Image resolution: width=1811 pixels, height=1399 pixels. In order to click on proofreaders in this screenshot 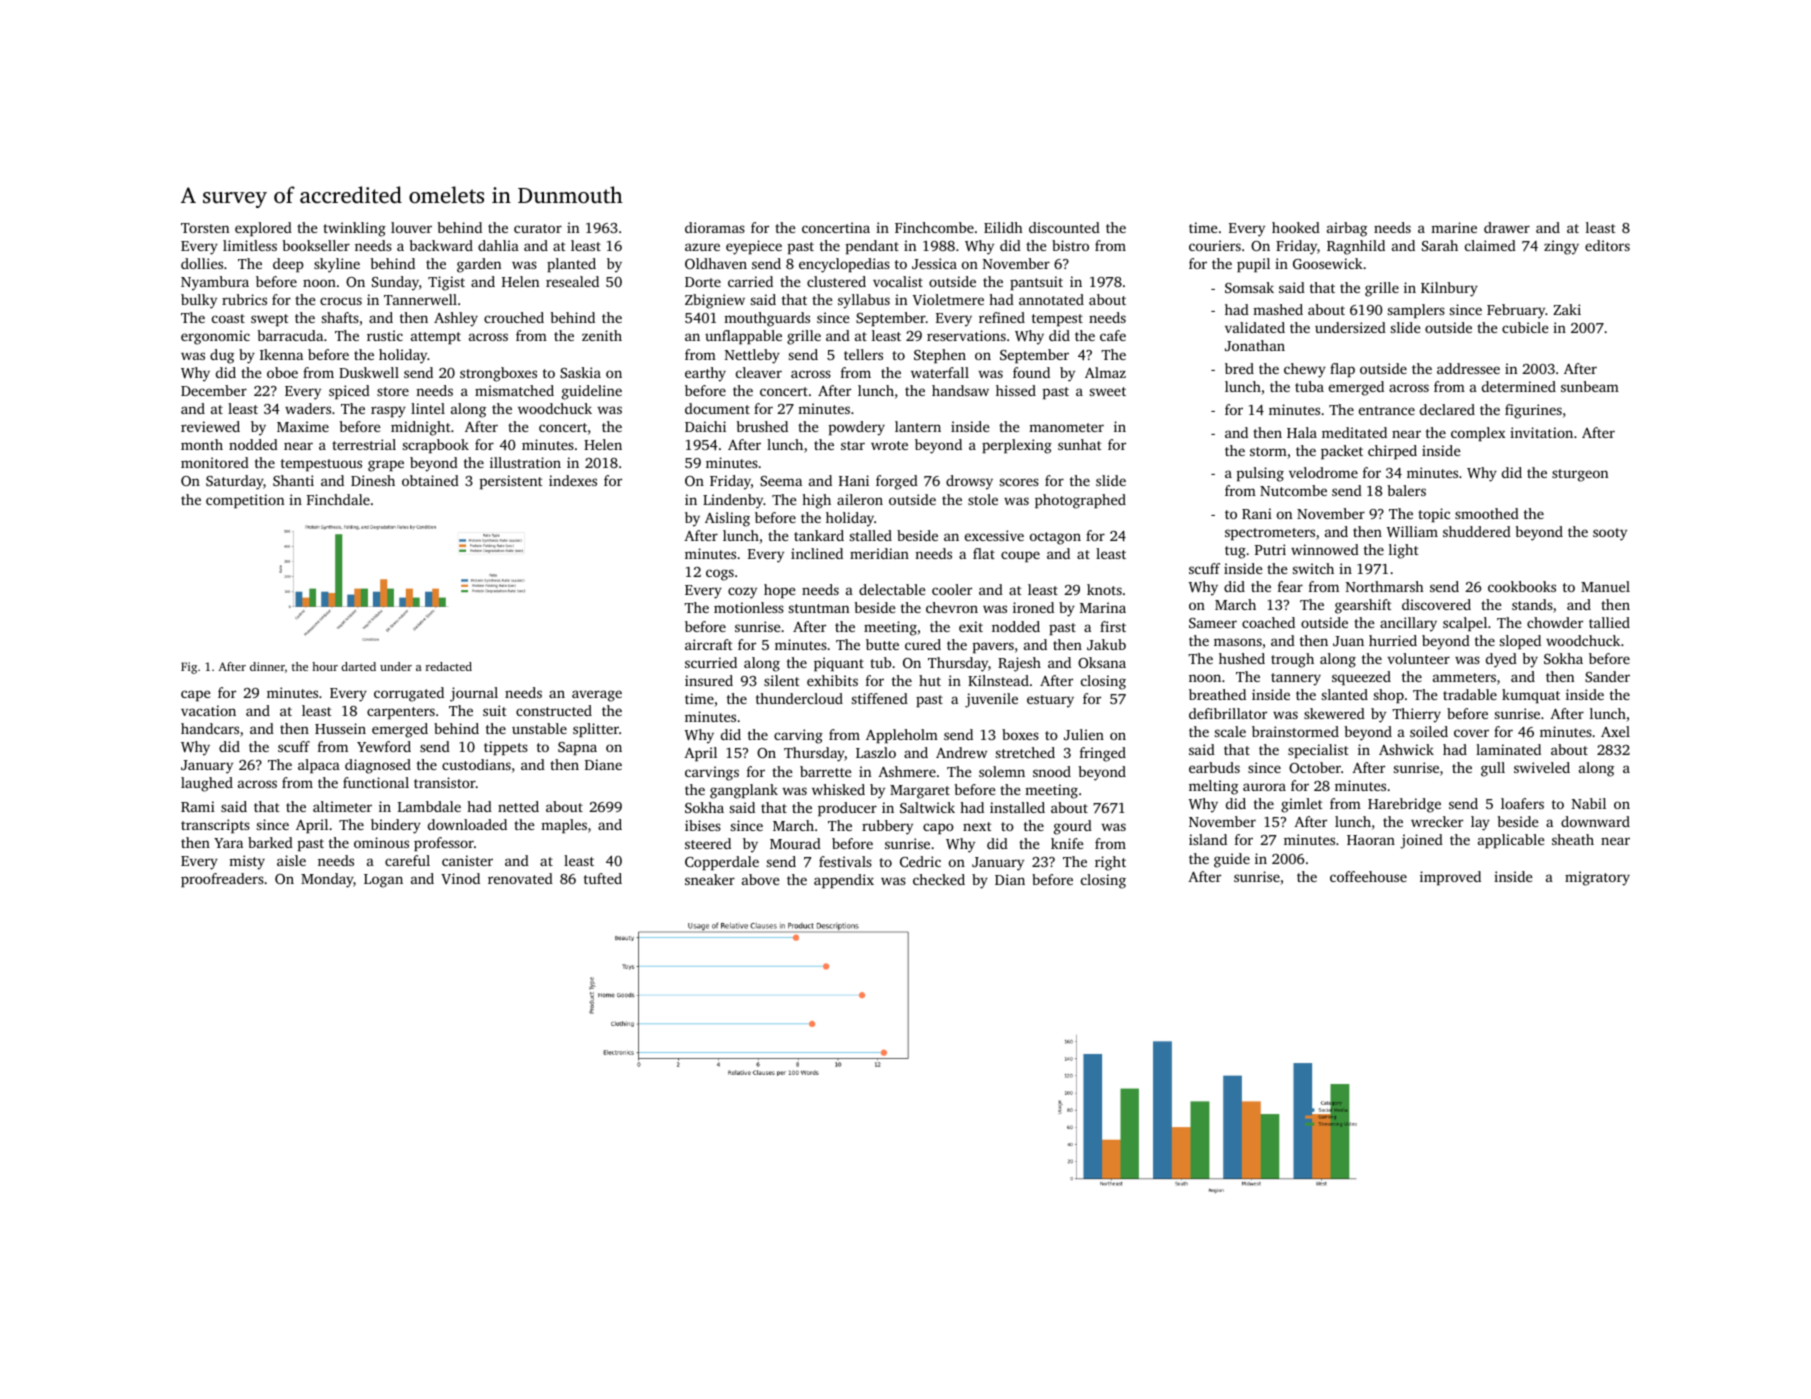, I will do `click(222, 880)`.
